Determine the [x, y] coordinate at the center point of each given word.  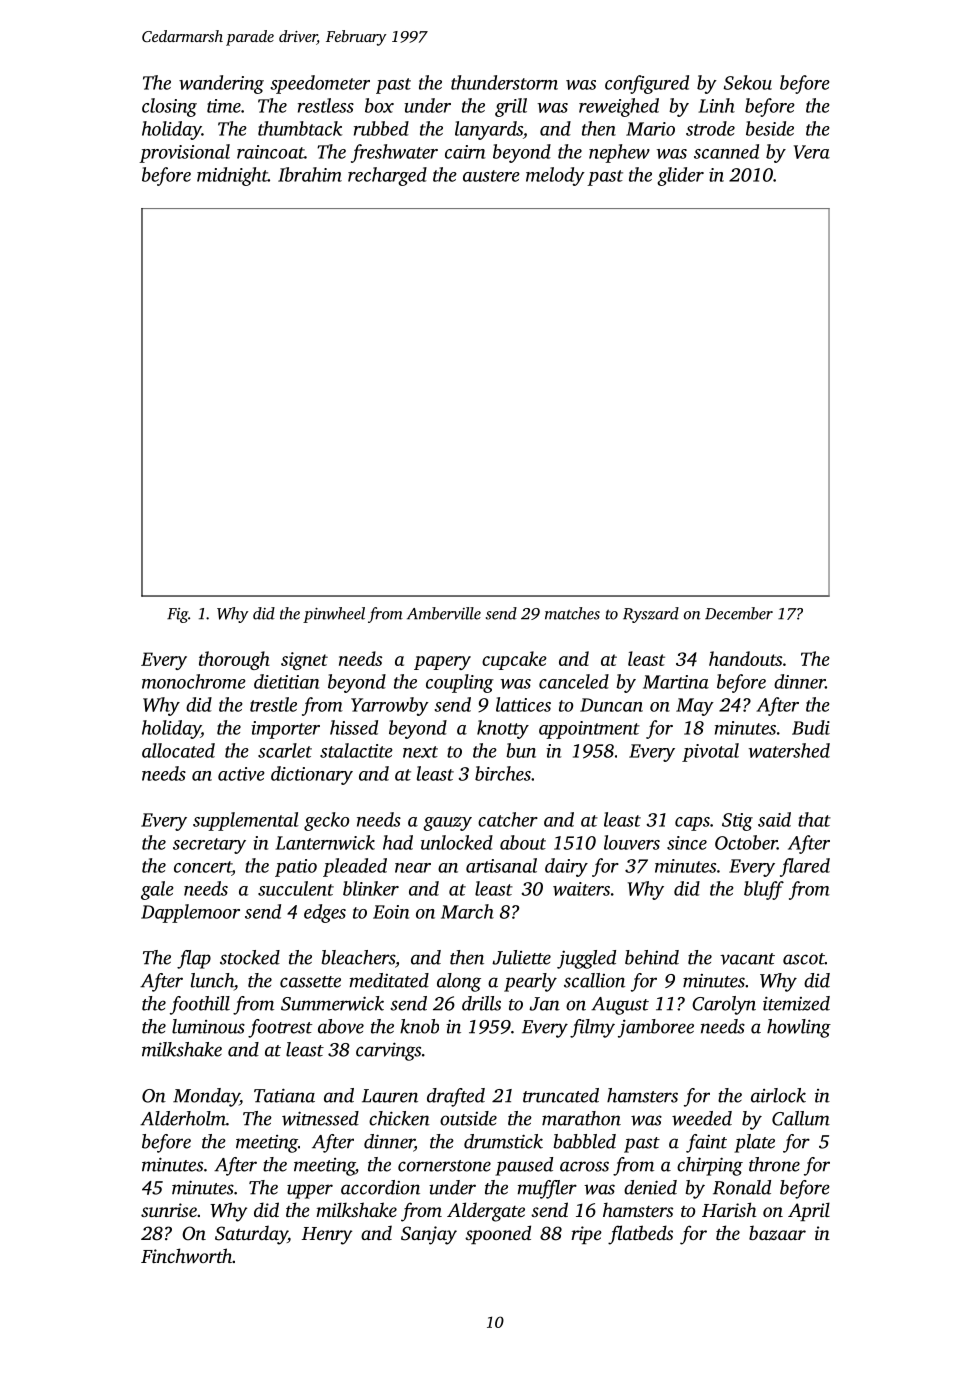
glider [680, 176]
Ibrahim [310, 174]
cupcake [514, 660]
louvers [632, 842]
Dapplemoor [190, 913]
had [398, 842]
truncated [561, 1095]
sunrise [169, 1210]
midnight [232, 176]
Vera [812, 152]
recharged [387, 176]
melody [555, 176]
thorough [234, 660]
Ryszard [651, 615]
